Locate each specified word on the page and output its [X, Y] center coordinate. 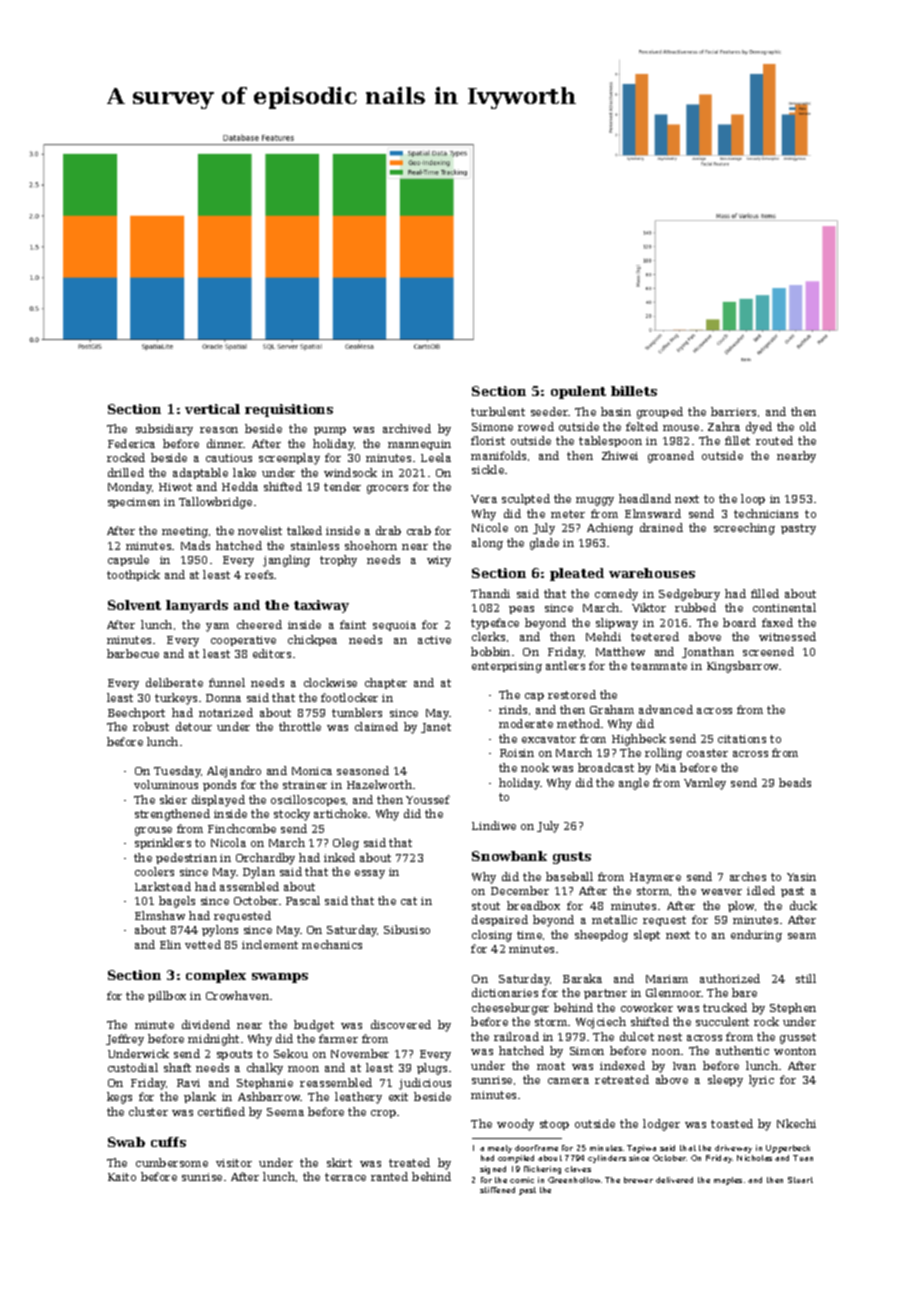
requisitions [289, 410]
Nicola [228, 842]
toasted [732, 1123]
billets [634, 391]
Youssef [428, 799]
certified [221, 1111]
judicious [425, 1084]
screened [768, 651]
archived [407, 428]
